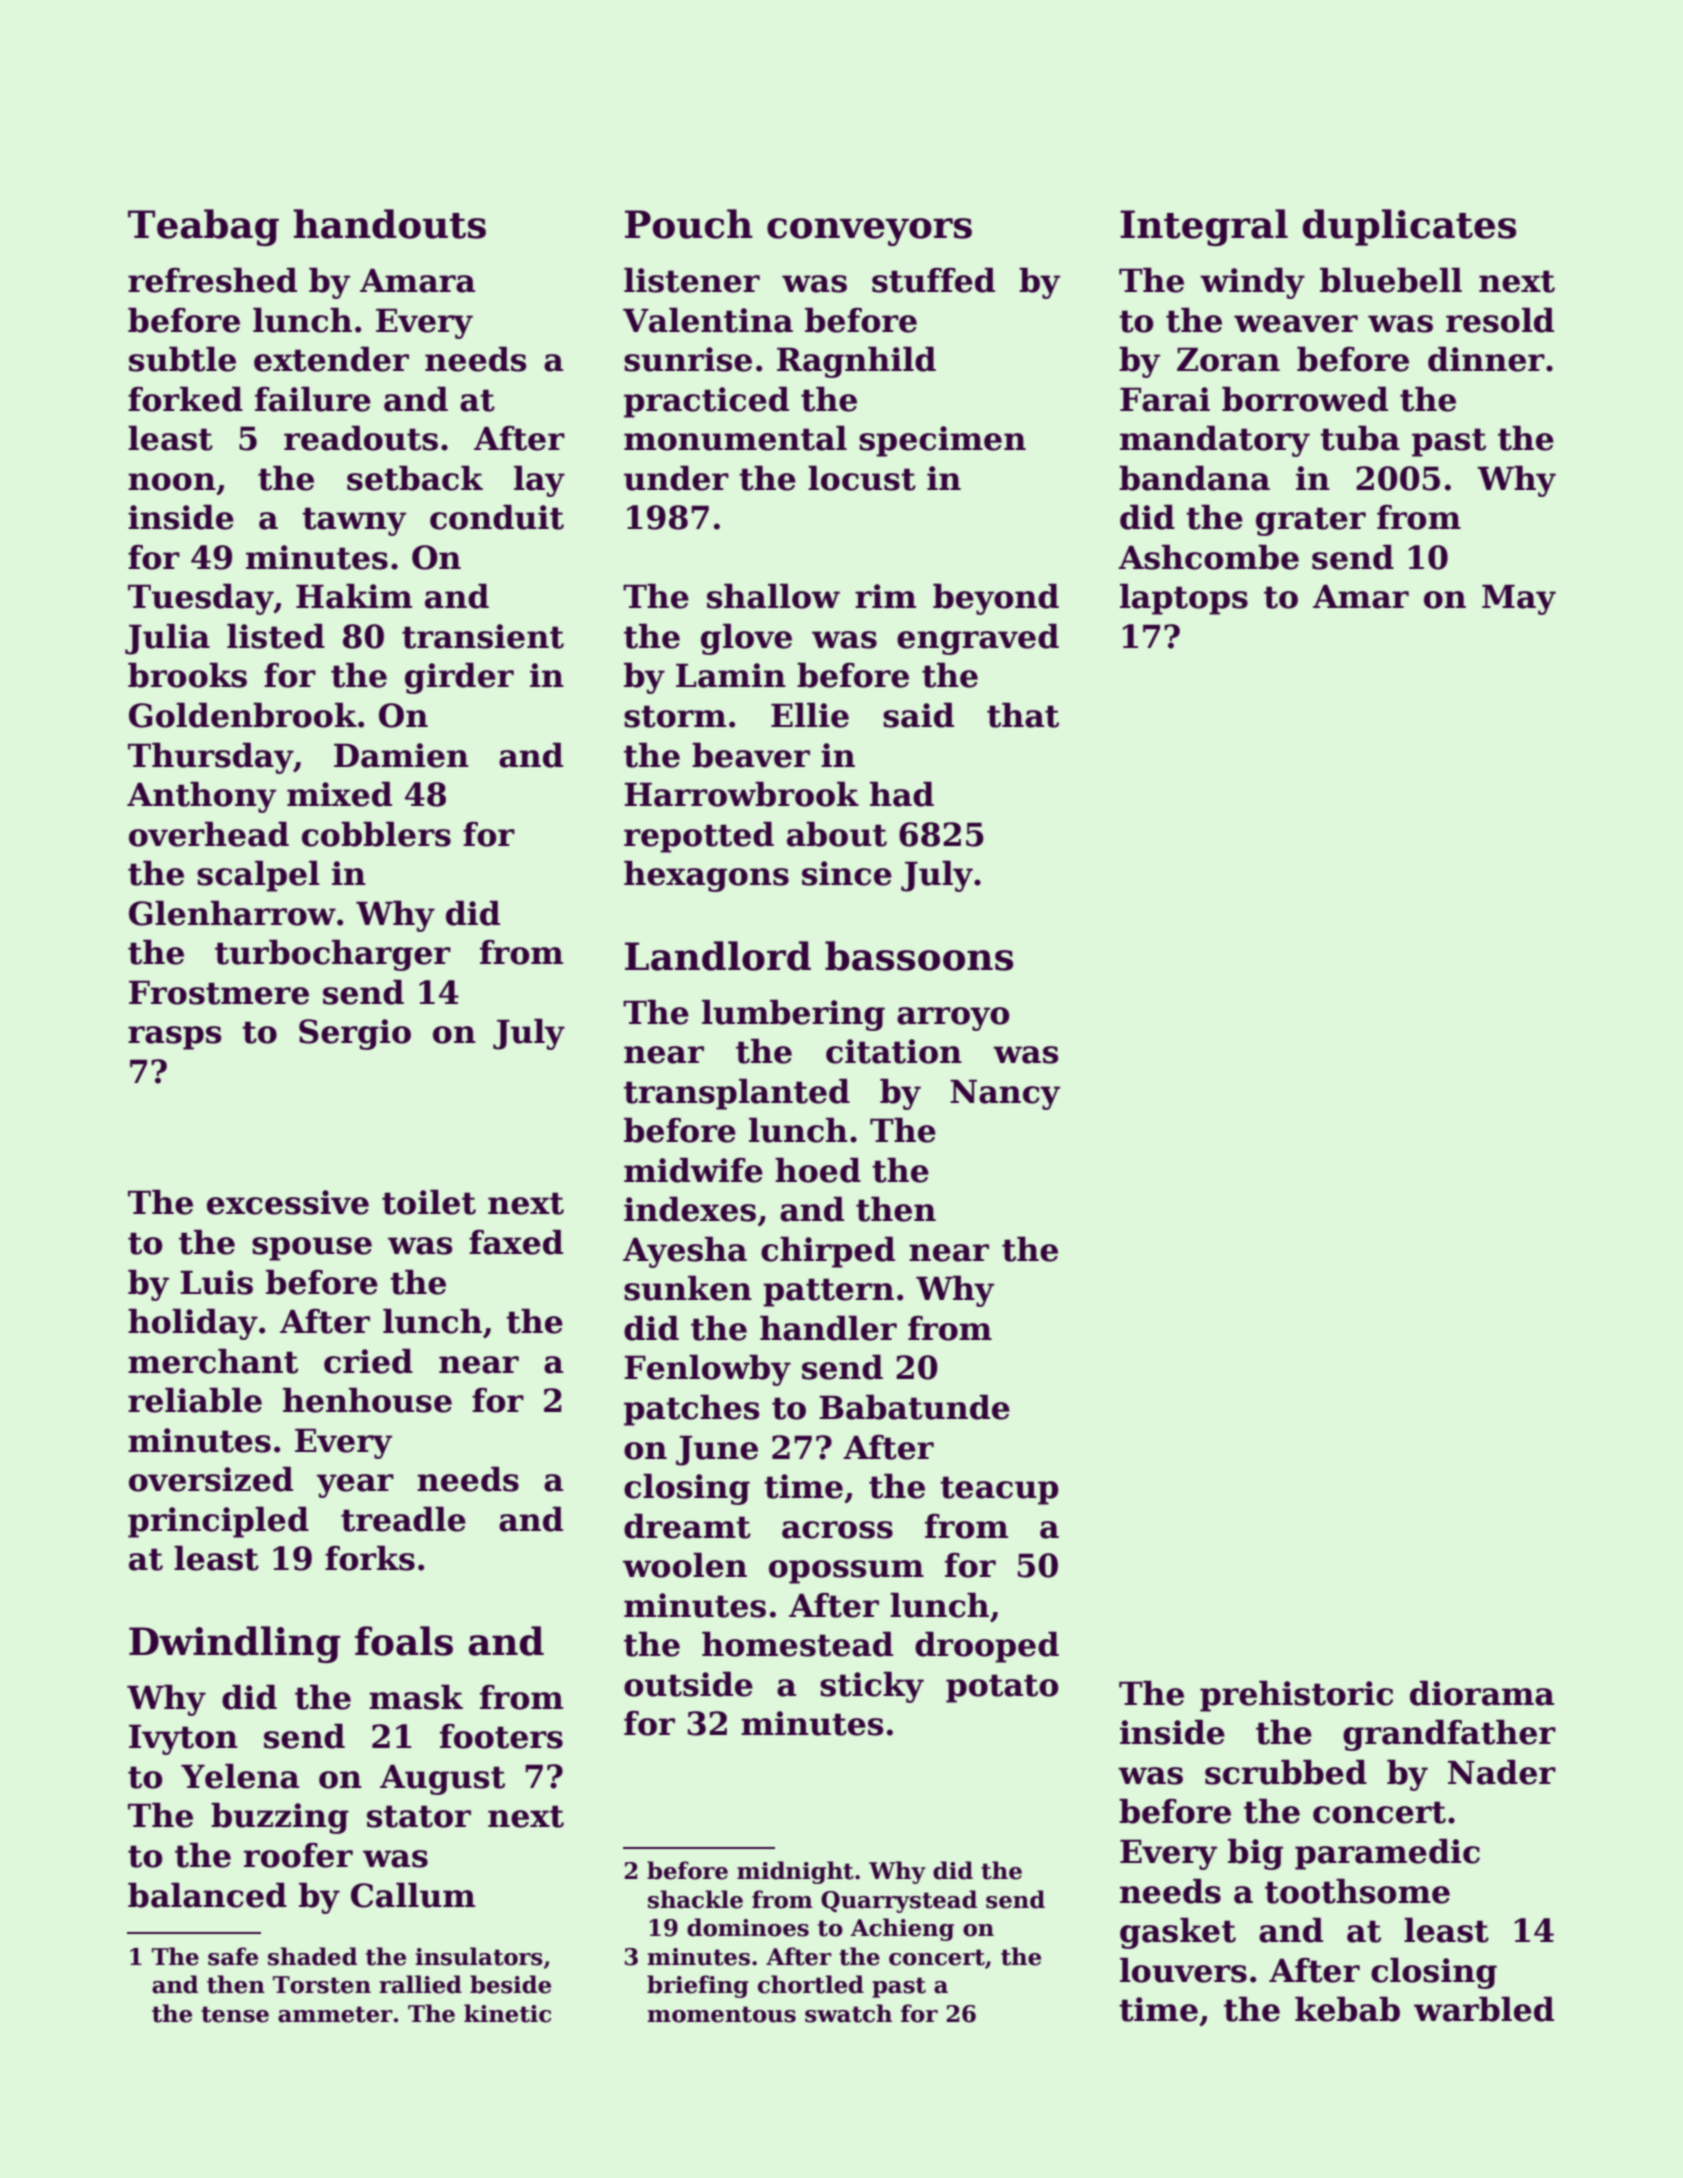 This screenshot has height=2178, width=1683. Describe the element at coordinates (288, 1202) in the screenshot. I see `excessive` at that location.
